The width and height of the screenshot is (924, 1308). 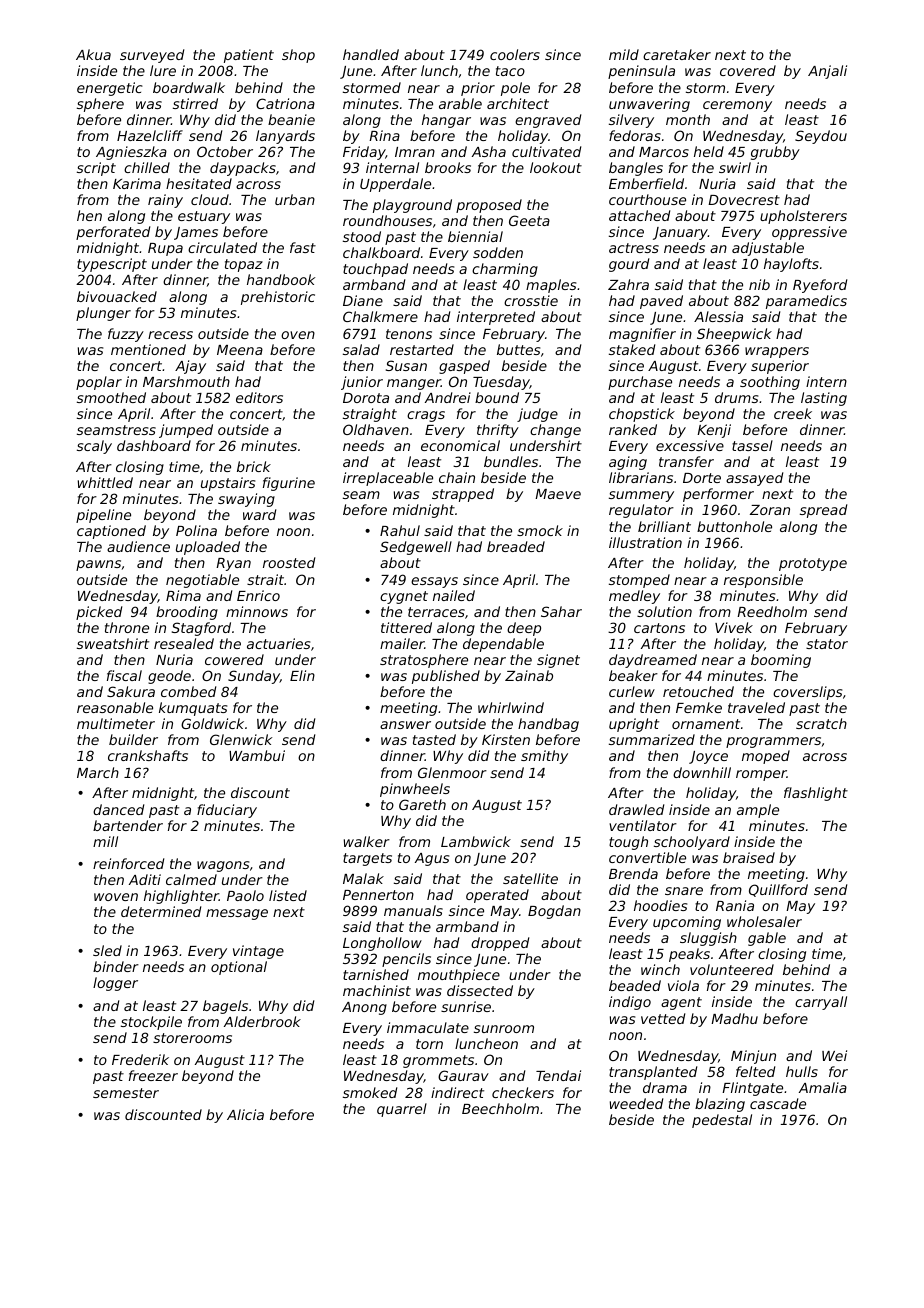 I want to click on poplar, so click(x=99, y=383).
